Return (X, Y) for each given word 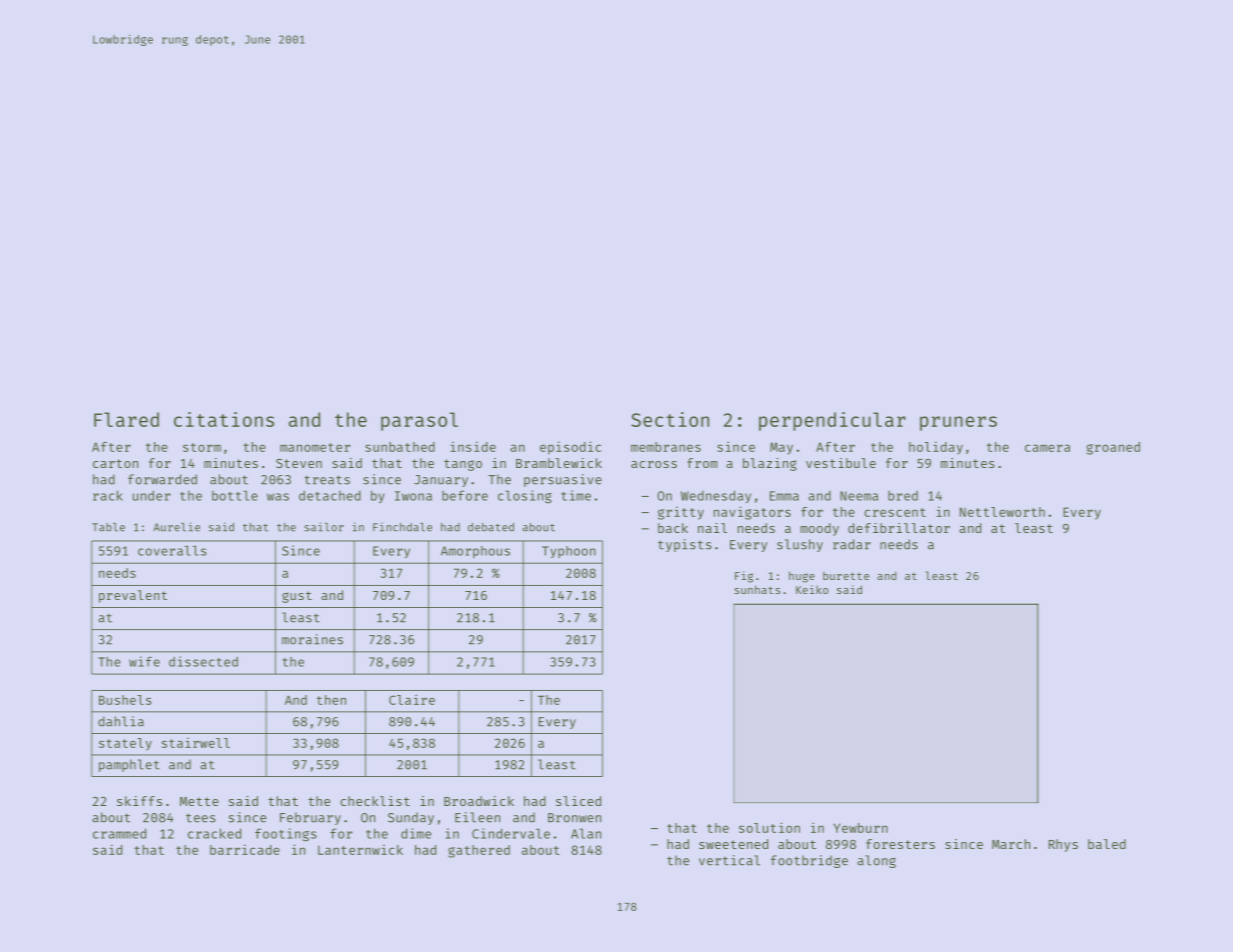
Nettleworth (1002, 512)
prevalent (133, 596)
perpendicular (832, 421)
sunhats (757, 589)
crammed (119, 833)
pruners (958, 423)
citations (224, 419)
